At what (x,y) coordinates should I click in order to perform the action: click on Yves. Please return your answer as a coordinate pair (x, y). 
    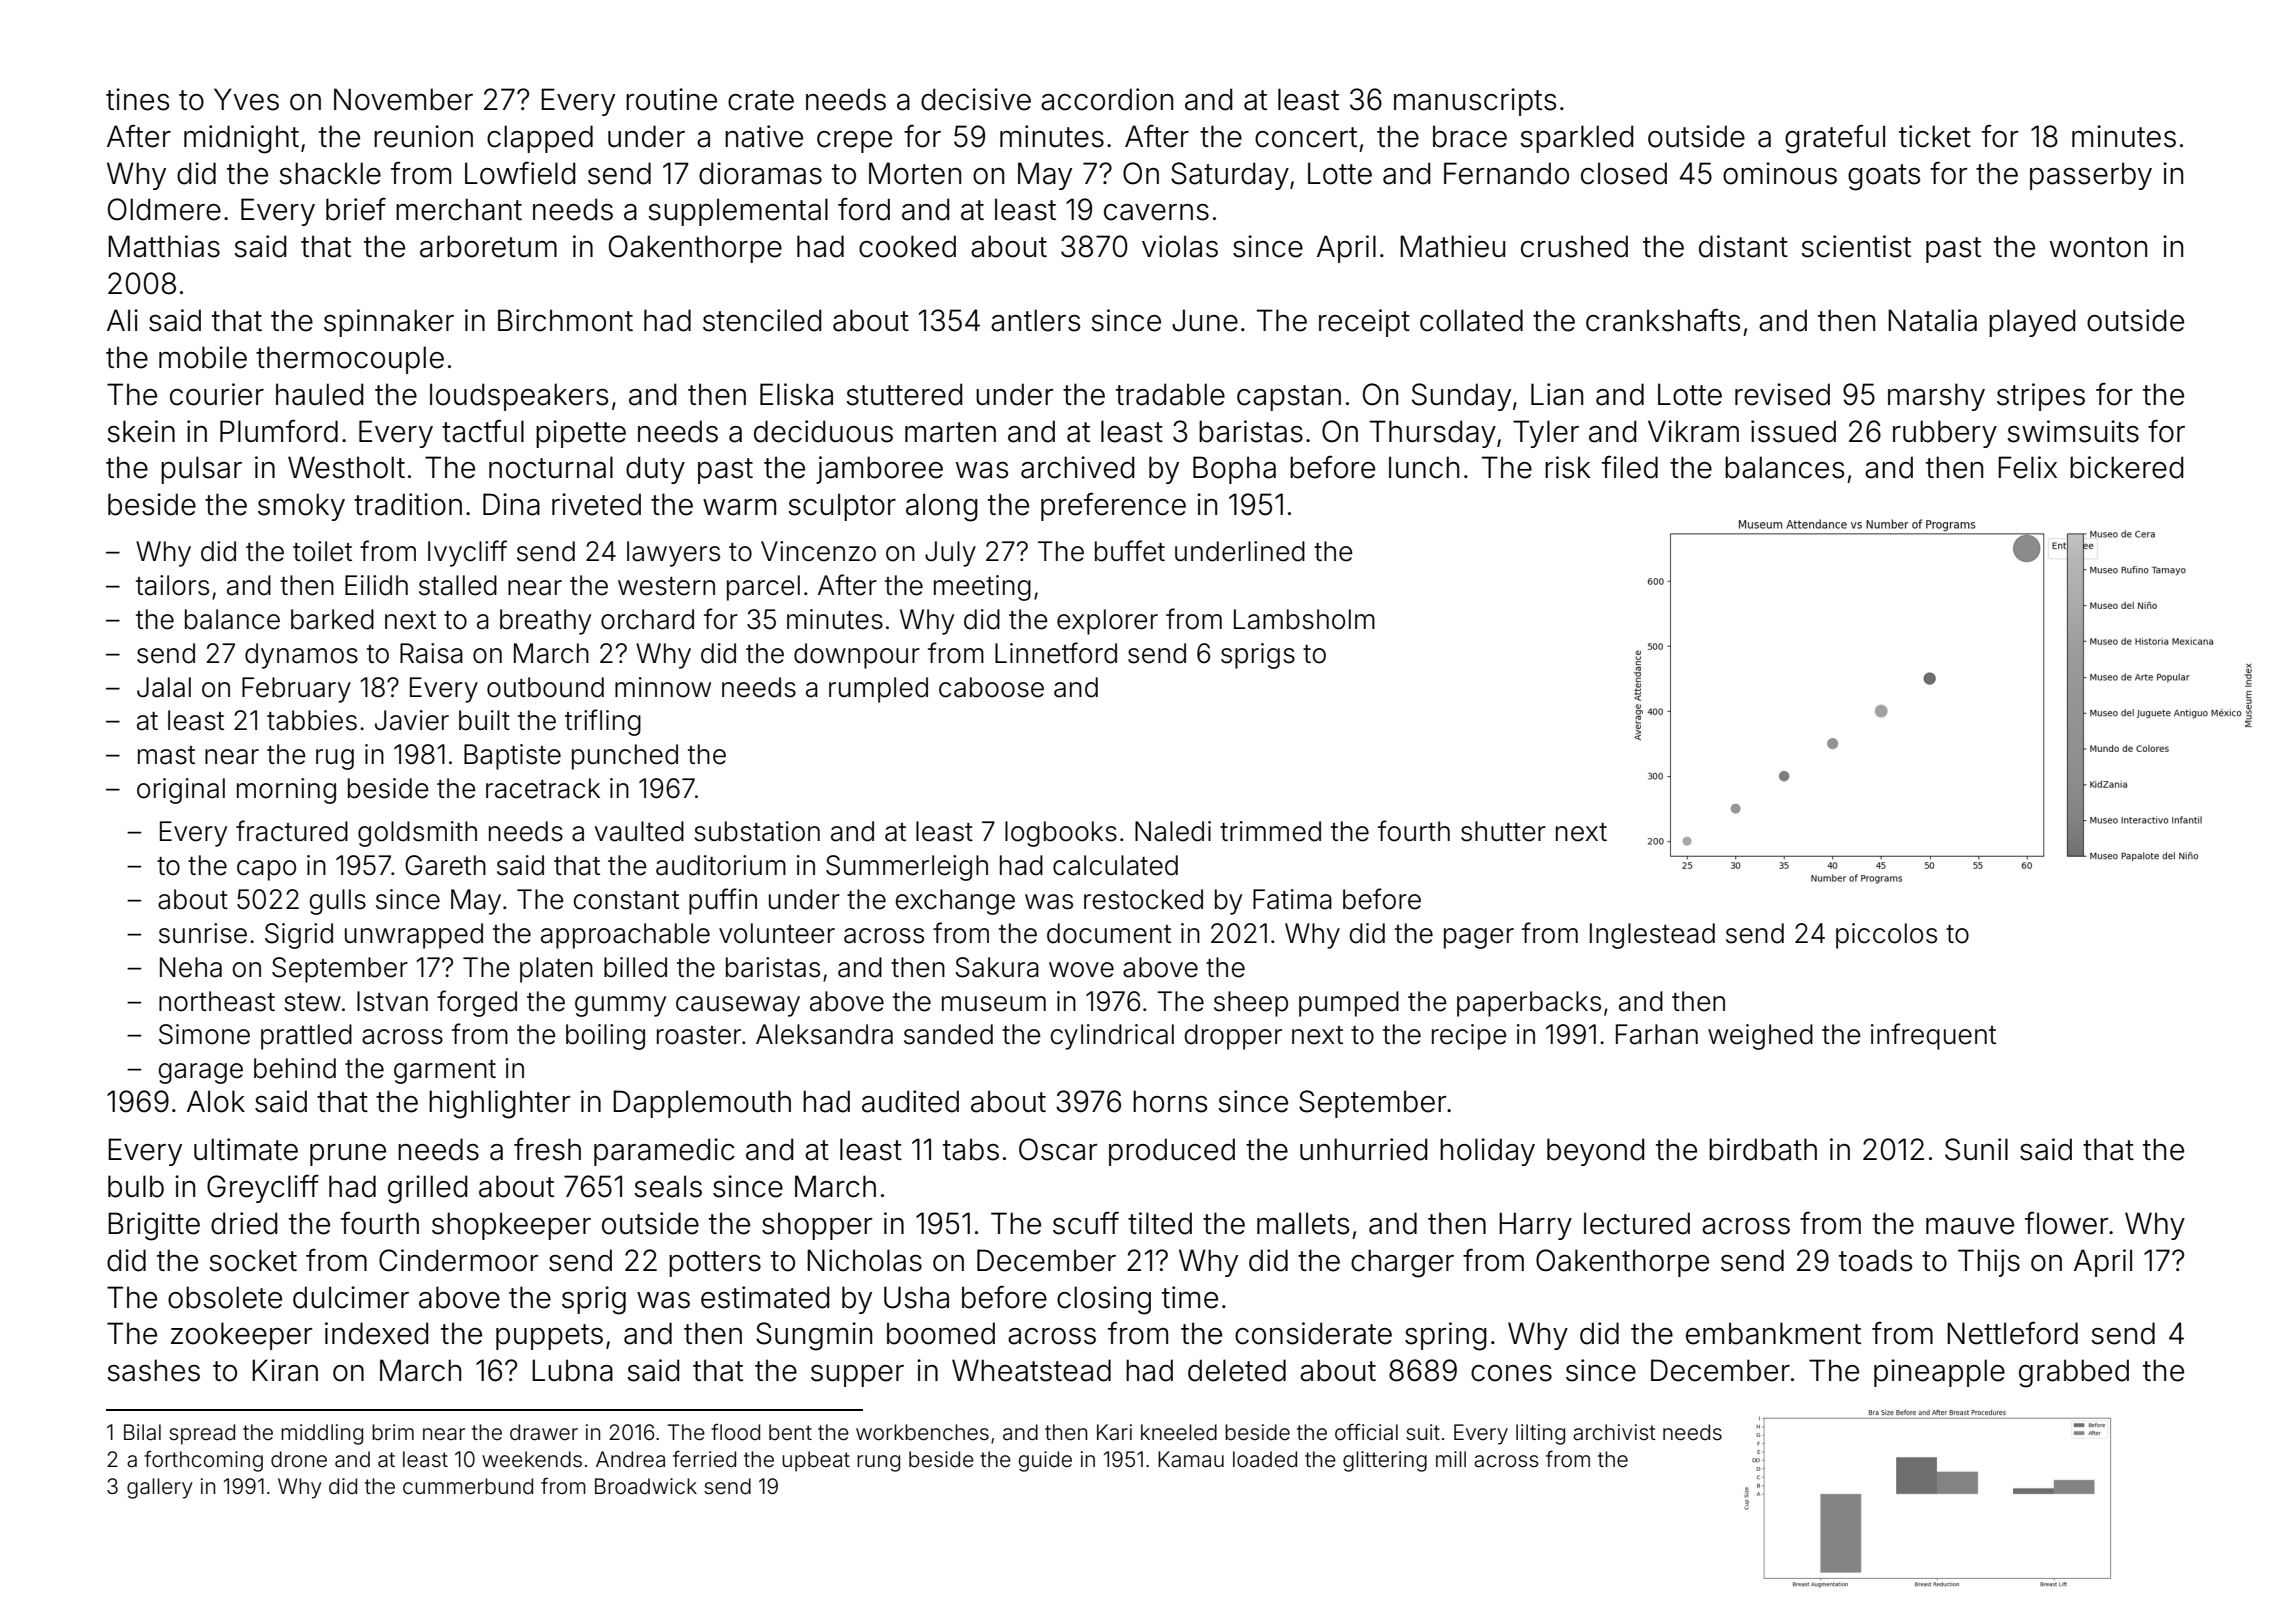
    Looking at the image, I should click on (246, 99).
